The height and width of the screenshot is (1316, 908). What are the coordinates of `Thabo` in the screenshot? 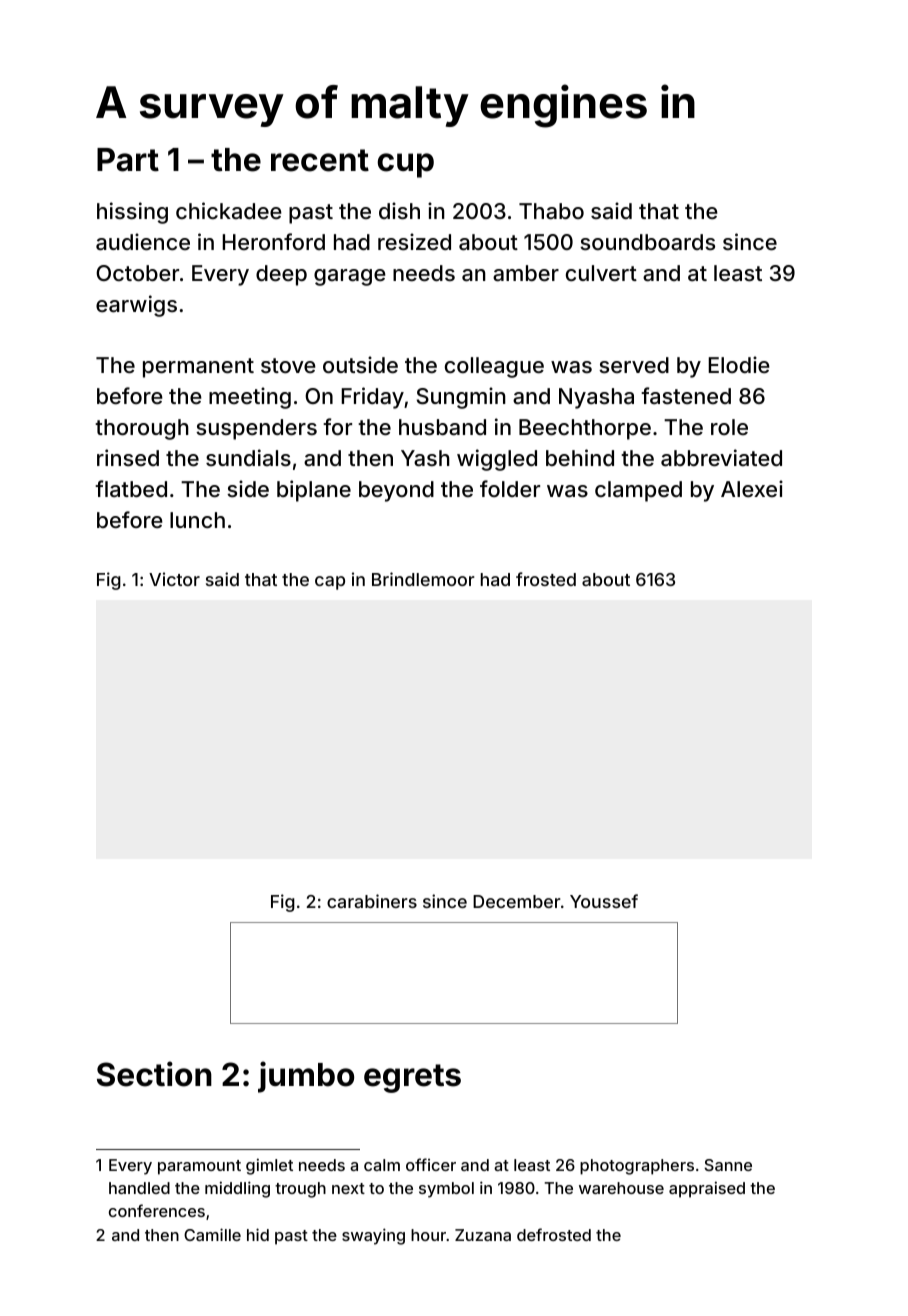 It's located at (551, 211).
